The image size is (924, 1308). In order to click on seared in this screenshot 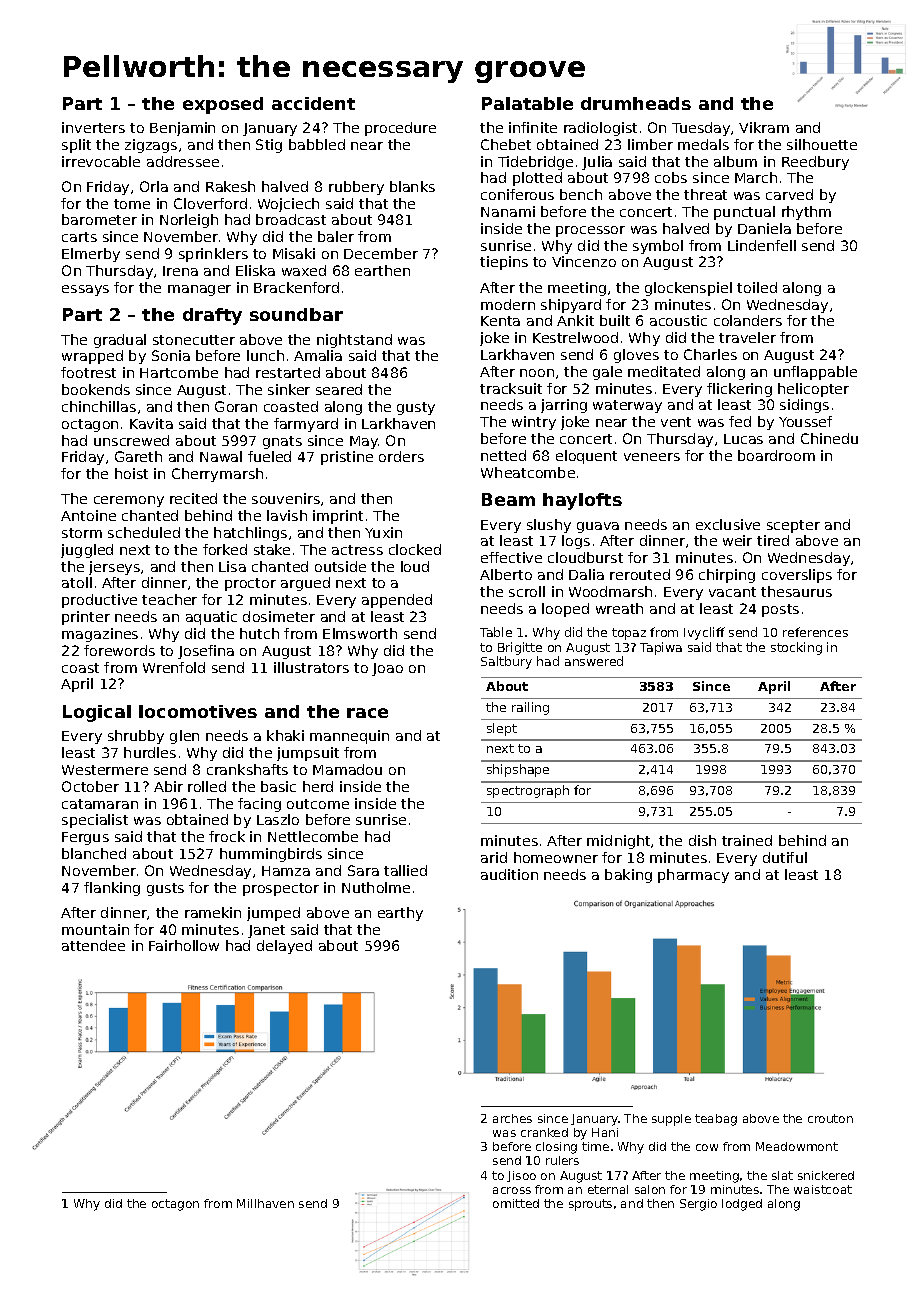, I will do `click(339, 389)`.
